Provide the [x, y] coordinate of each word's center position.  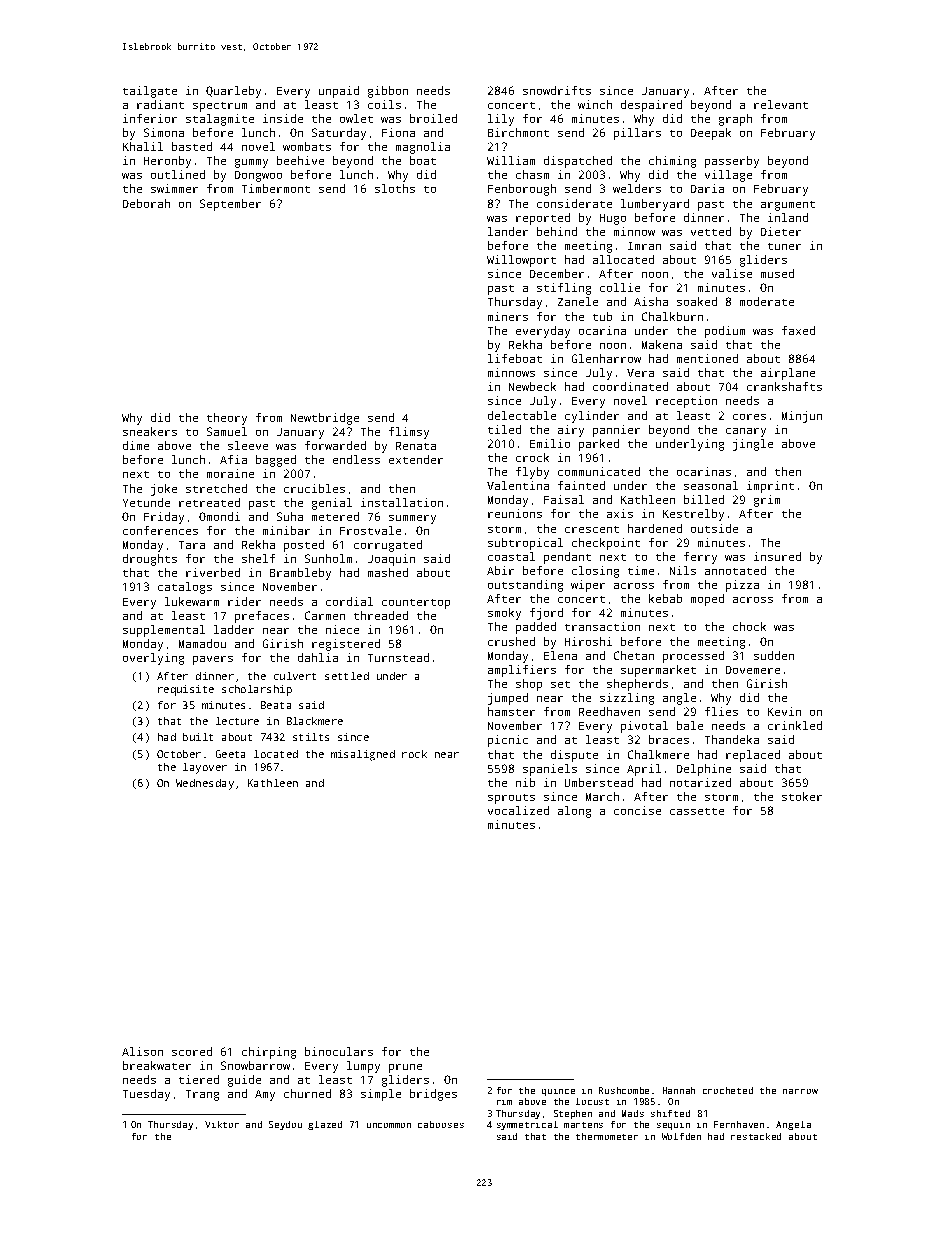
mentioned [707, 358]
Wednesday [205, 784]
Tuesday [146, 1095]
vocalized [518, 810]
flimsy [409, 433]
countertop [416, 604]
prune [405, 1068]
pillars [637, 134]
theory [227, 419]
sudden [774, 655]
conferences [160, 530]
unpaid [339, 92]
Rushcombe [624, 1090]
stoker [802, 796]
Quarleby [233, 92]
